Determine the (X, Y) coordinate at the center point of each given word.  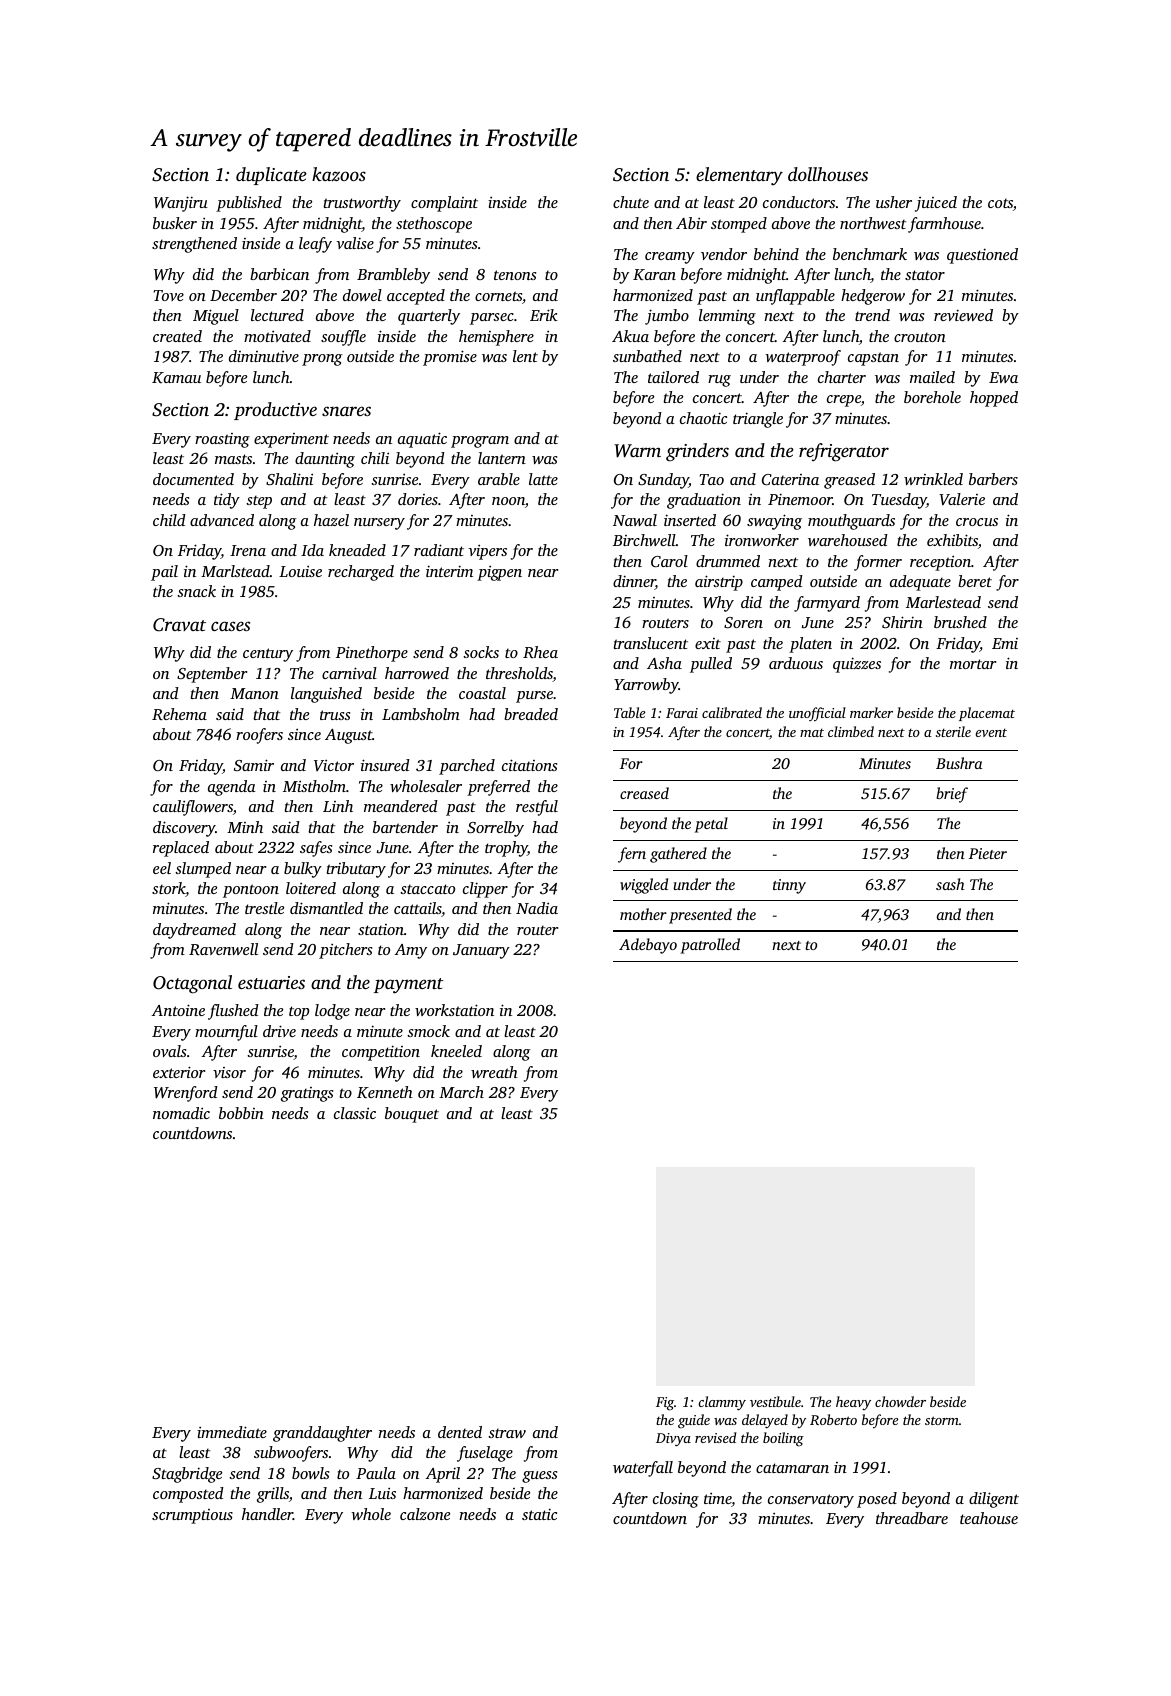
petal (711, 825)
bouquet (412, 1115)
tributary (356, 870)
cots (1000, 203)
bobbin (241, 1113)
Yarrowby (646, 686)
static (539, 1514)
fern (632, 855)
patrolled (710, 946)
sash (950, 884)
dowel (362, 295)
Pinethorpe (372, 654)
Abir (691, 223)
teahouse (989, 1518)
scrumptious (192, 1516)
